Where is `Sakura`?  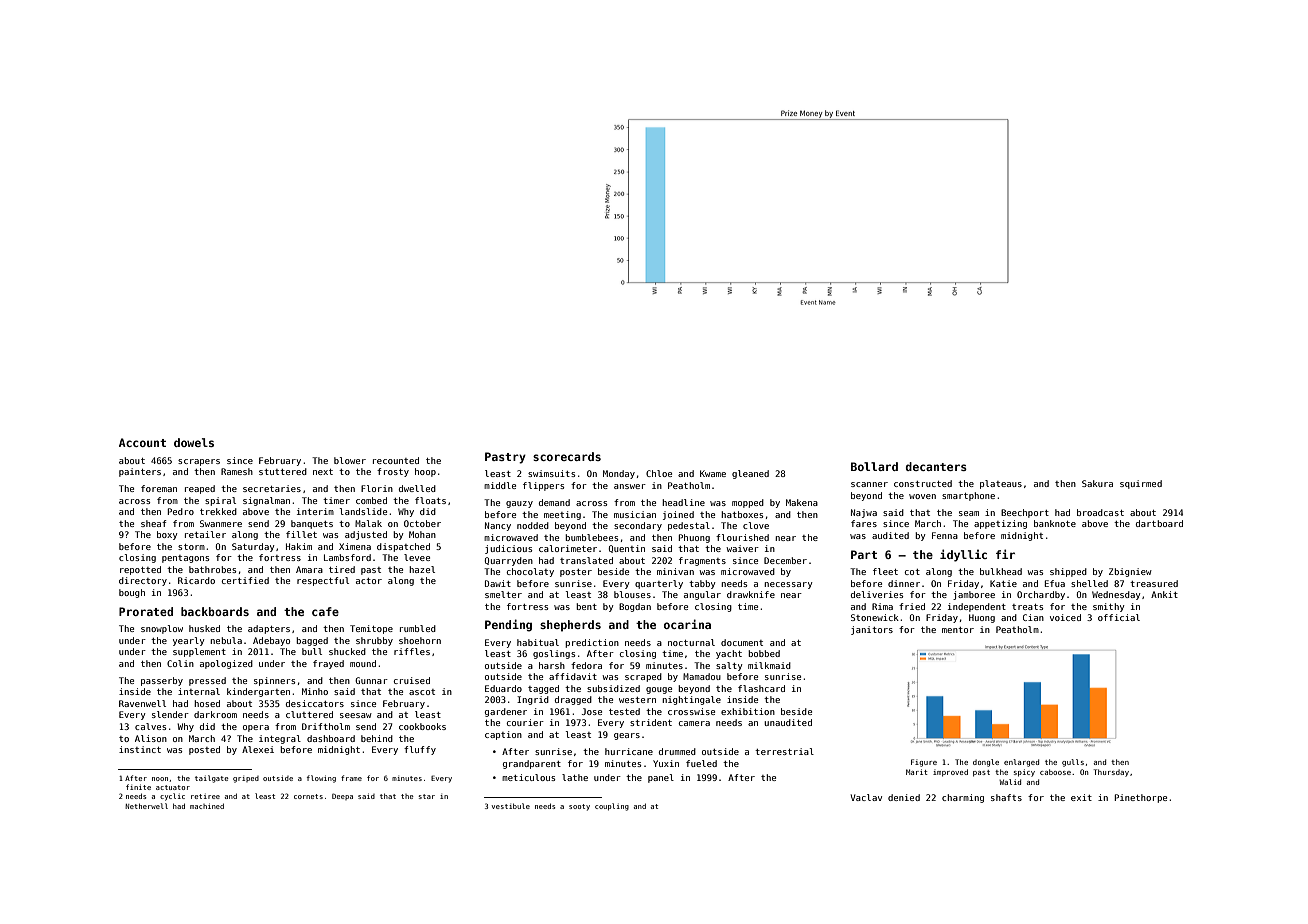 Sakura is located at coordinates (1097, 483).
